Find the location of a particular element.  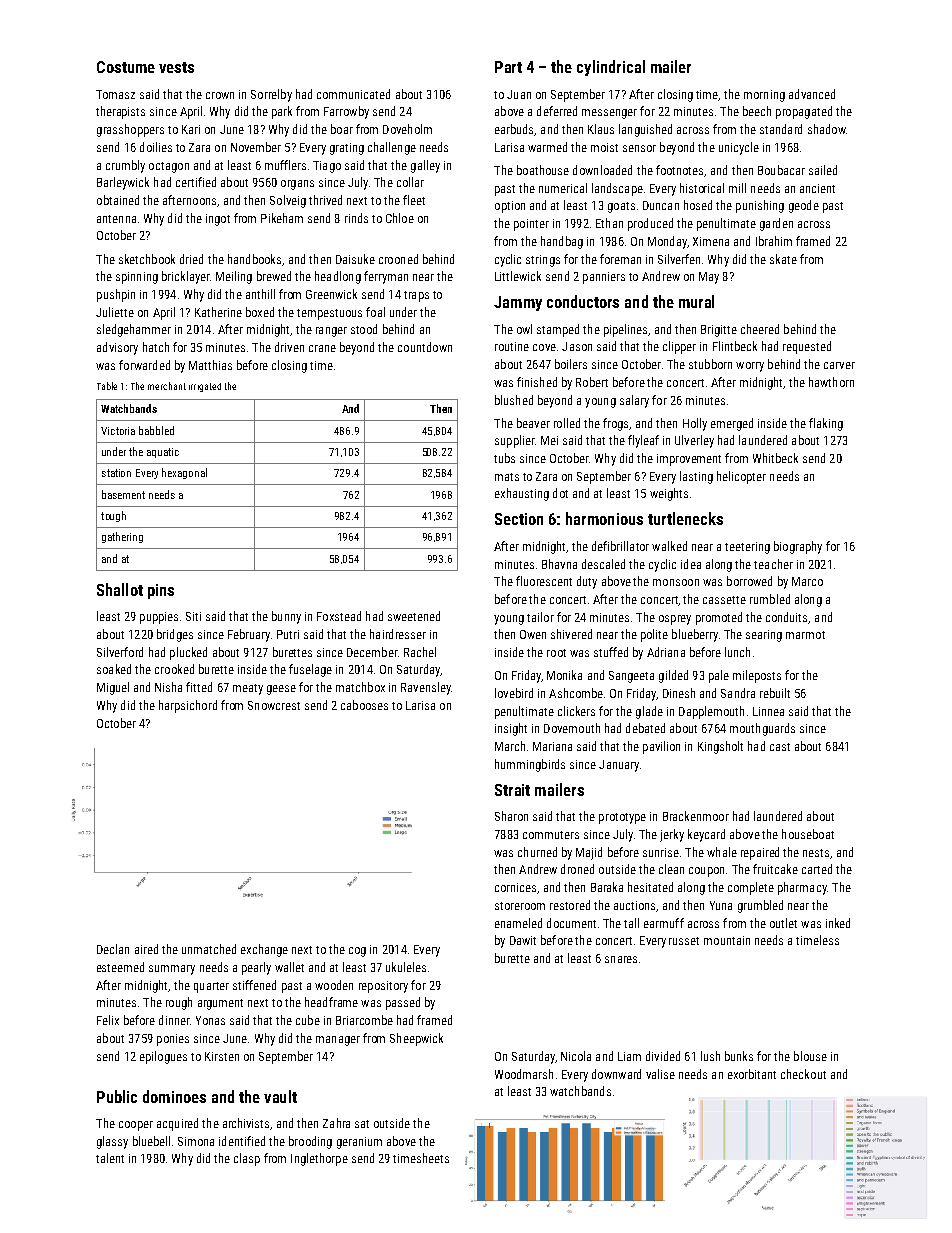

requested is located at coordinates (807, 347).
